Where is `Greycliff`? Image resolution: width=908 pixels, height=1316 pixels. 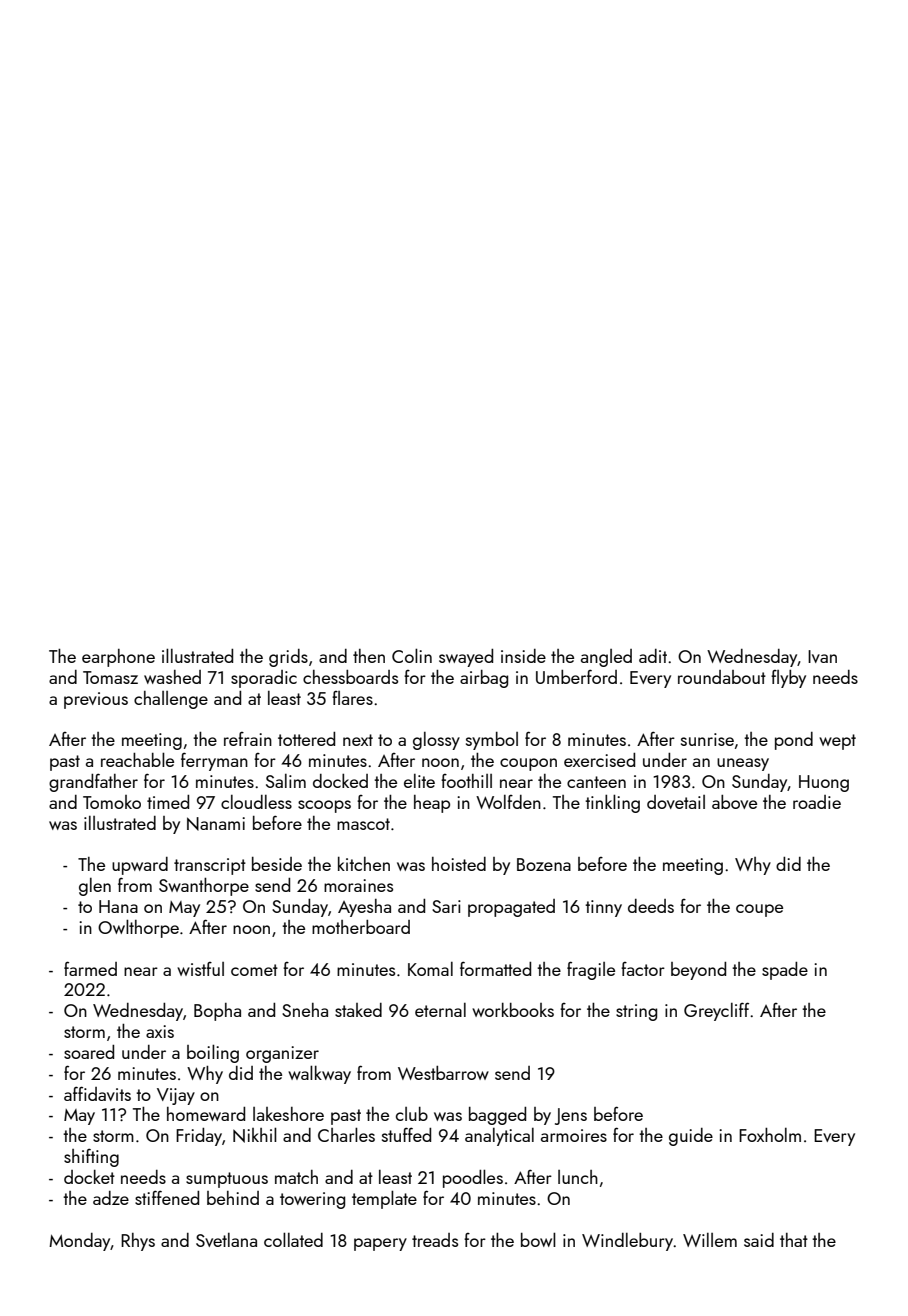
Greycliff is located at coordinates (716, 1011).
